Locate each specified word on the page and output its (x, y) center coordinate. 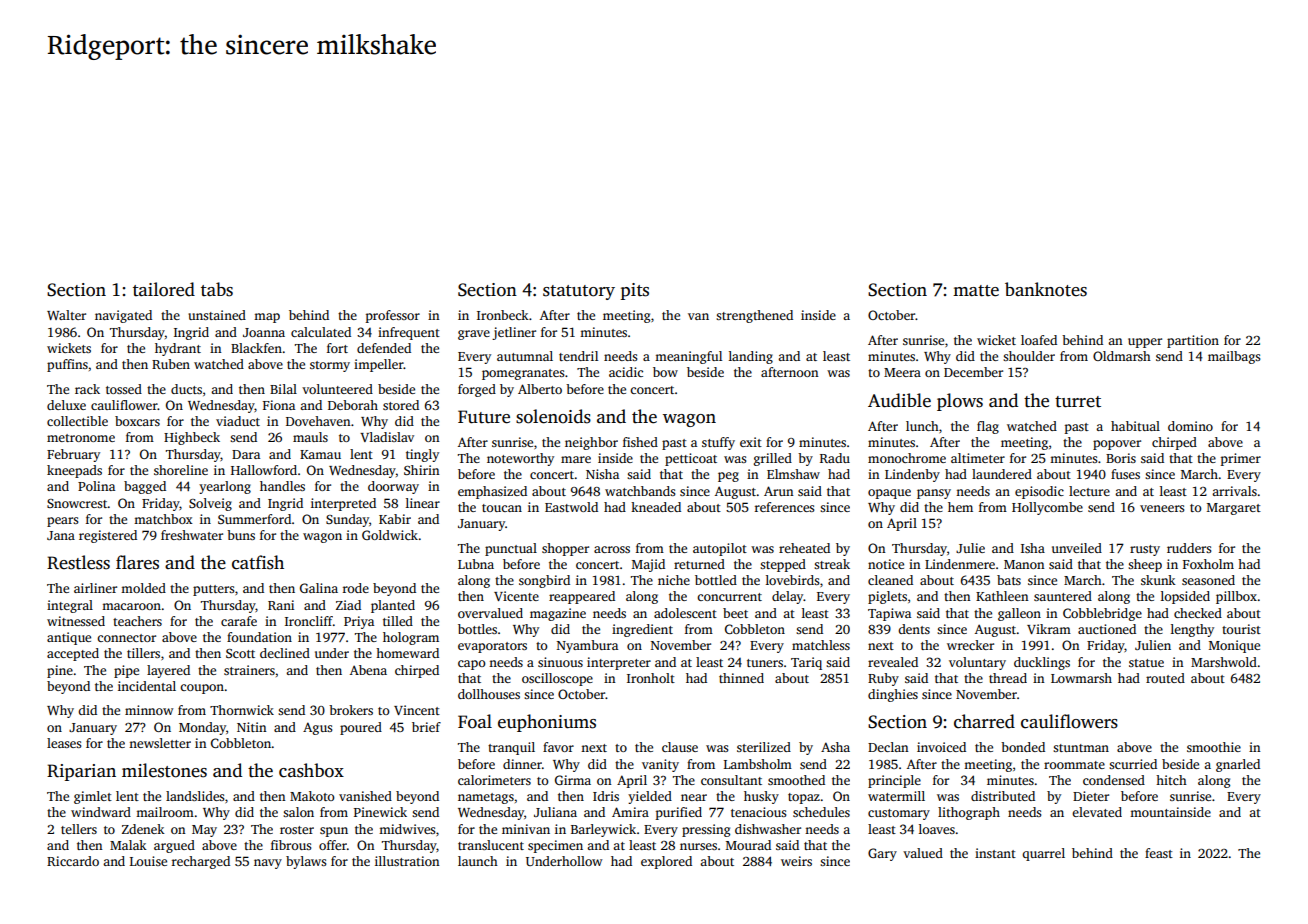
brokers (351, 710)
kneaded (656, 507)
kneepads (74, 471)
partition (1193, 341)
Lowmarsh (1081, 678)
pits (635, 291)
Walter (66, 315)
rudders (1189, 548)
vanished (365, 796)
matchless (821, 645)
